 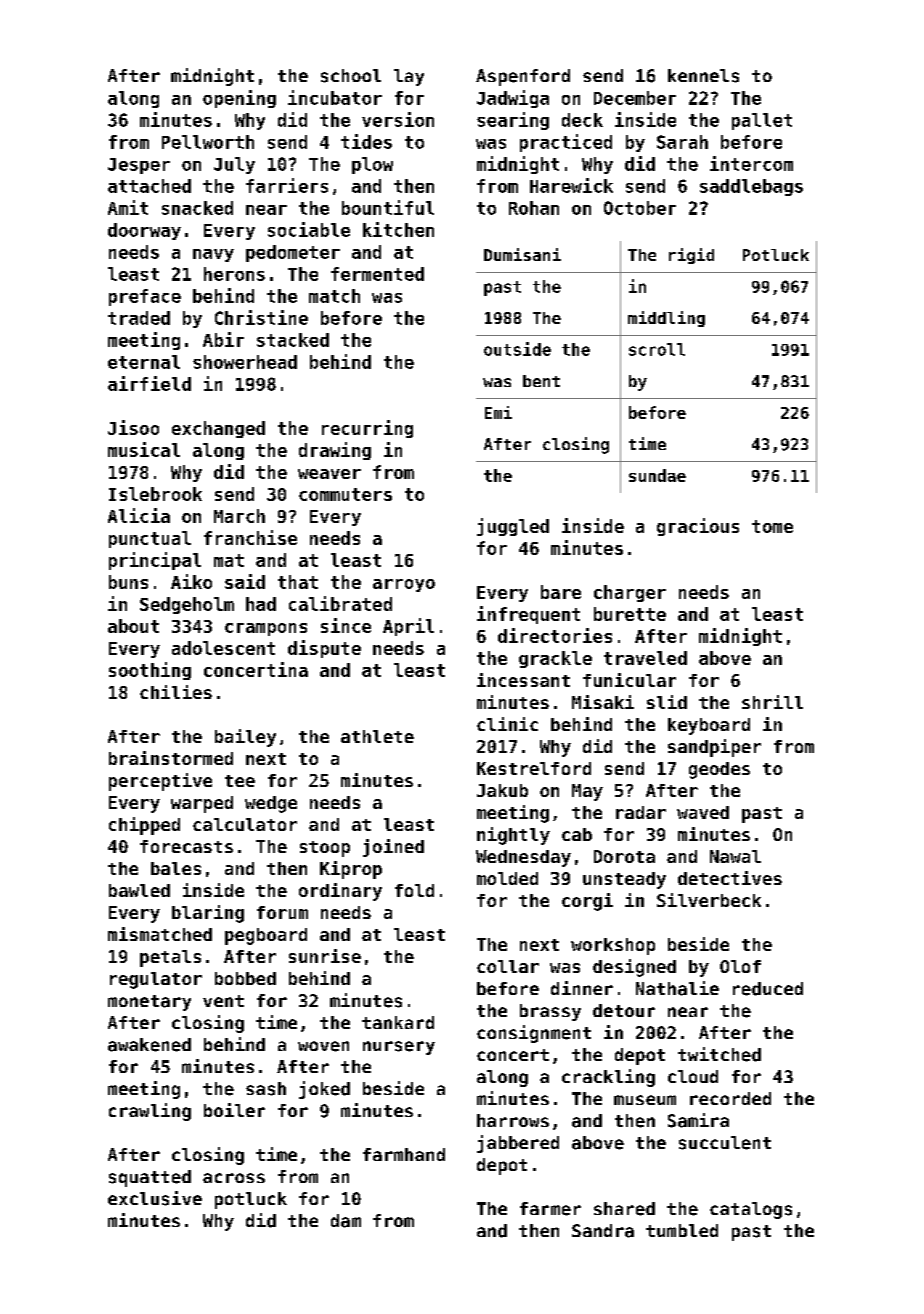 I want to click on exclusive, so click(x=155, y=1198).
